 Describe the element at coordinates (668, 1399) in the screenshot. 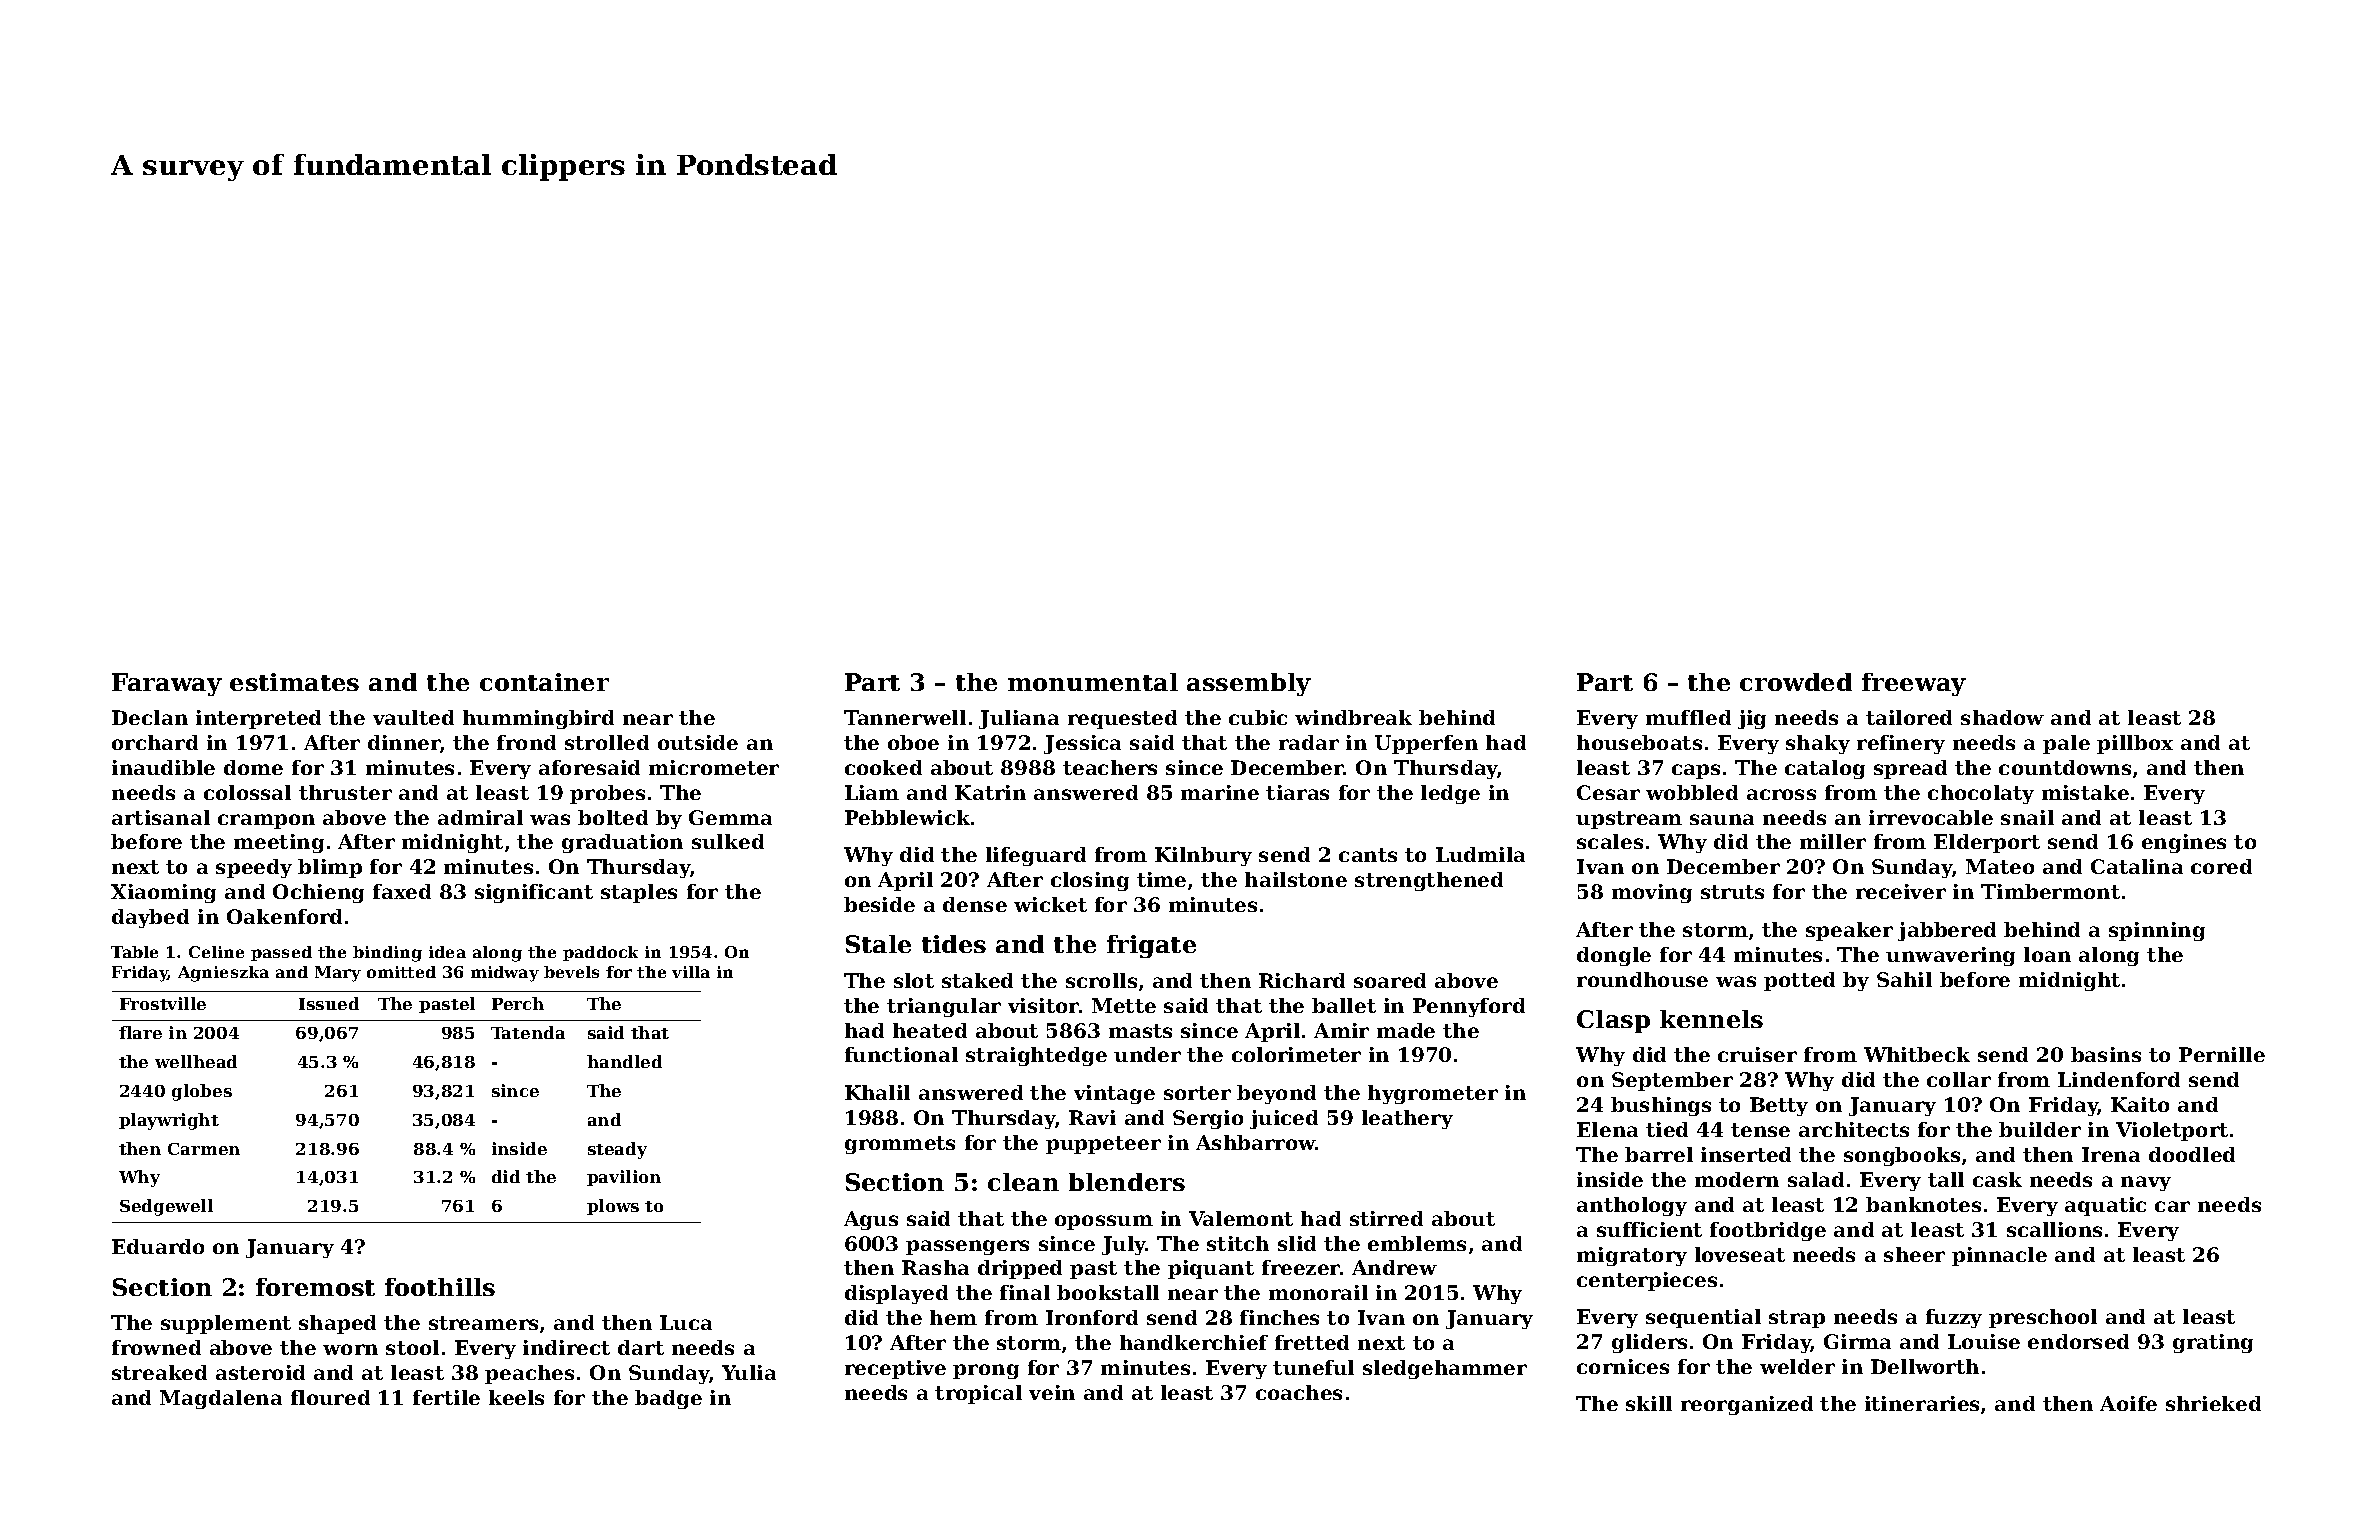

I see `badge` at that location.
